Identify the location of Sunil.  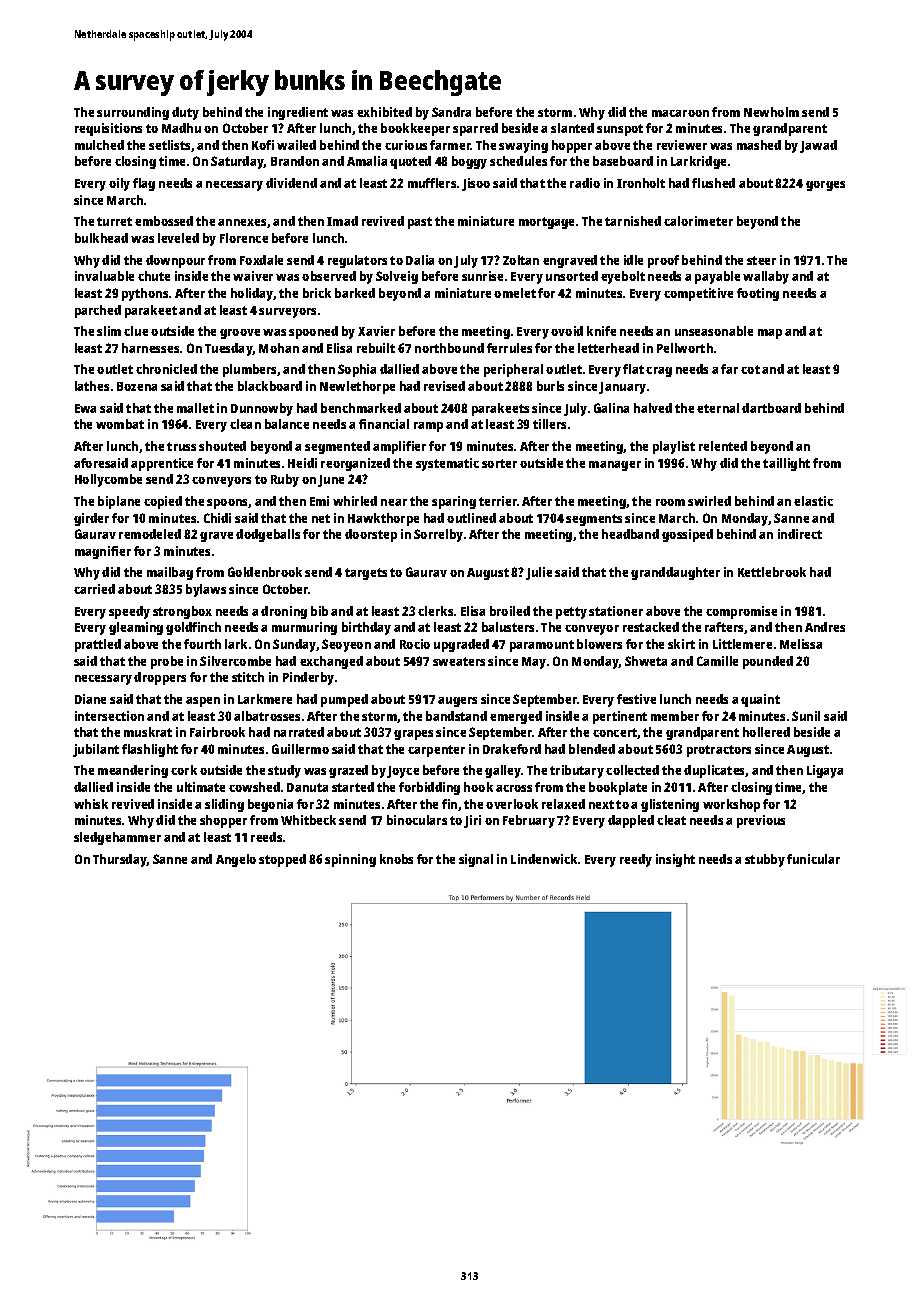
(806, 716).
